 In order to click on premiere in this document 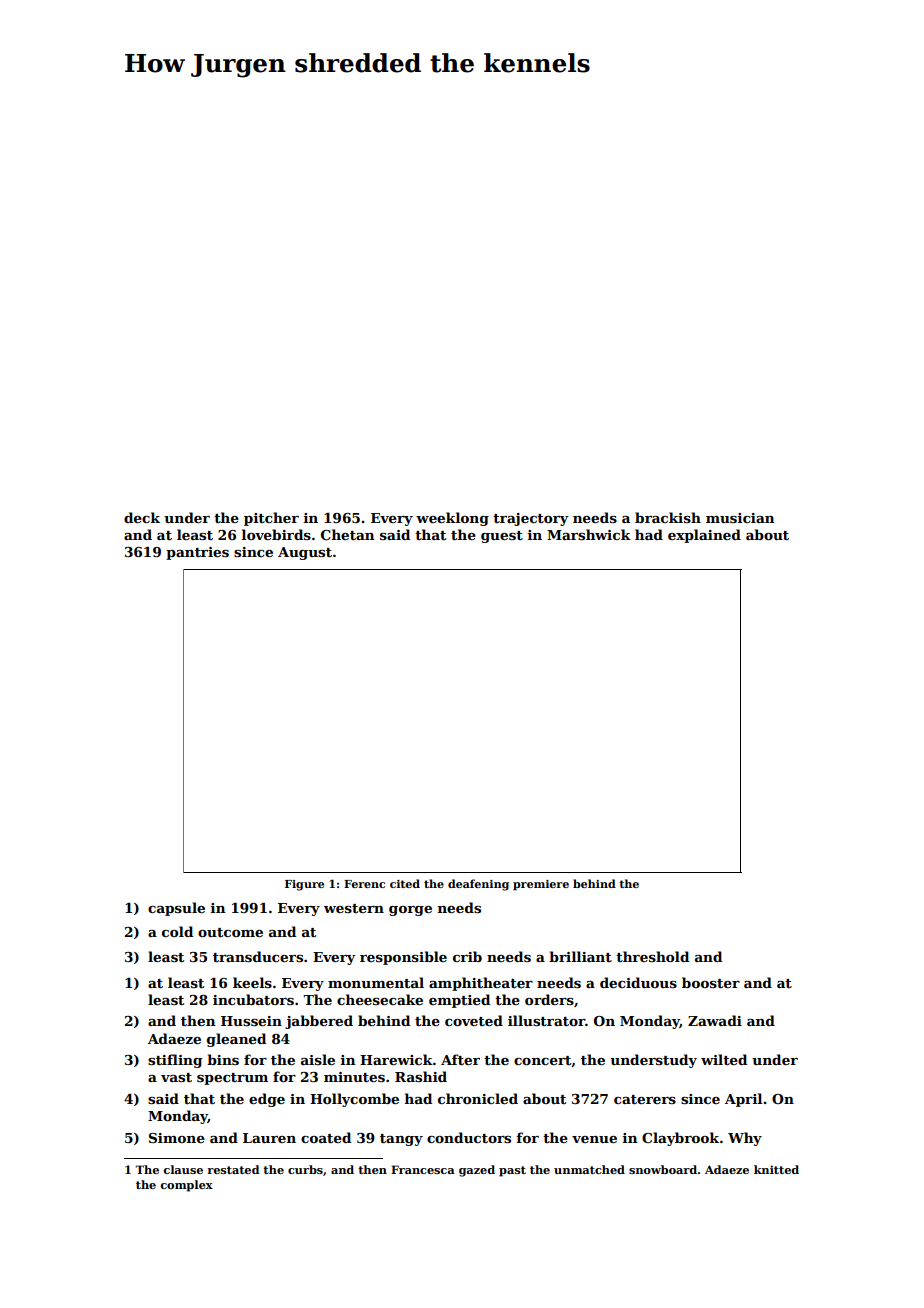, I will do `click(541, 885)`.
